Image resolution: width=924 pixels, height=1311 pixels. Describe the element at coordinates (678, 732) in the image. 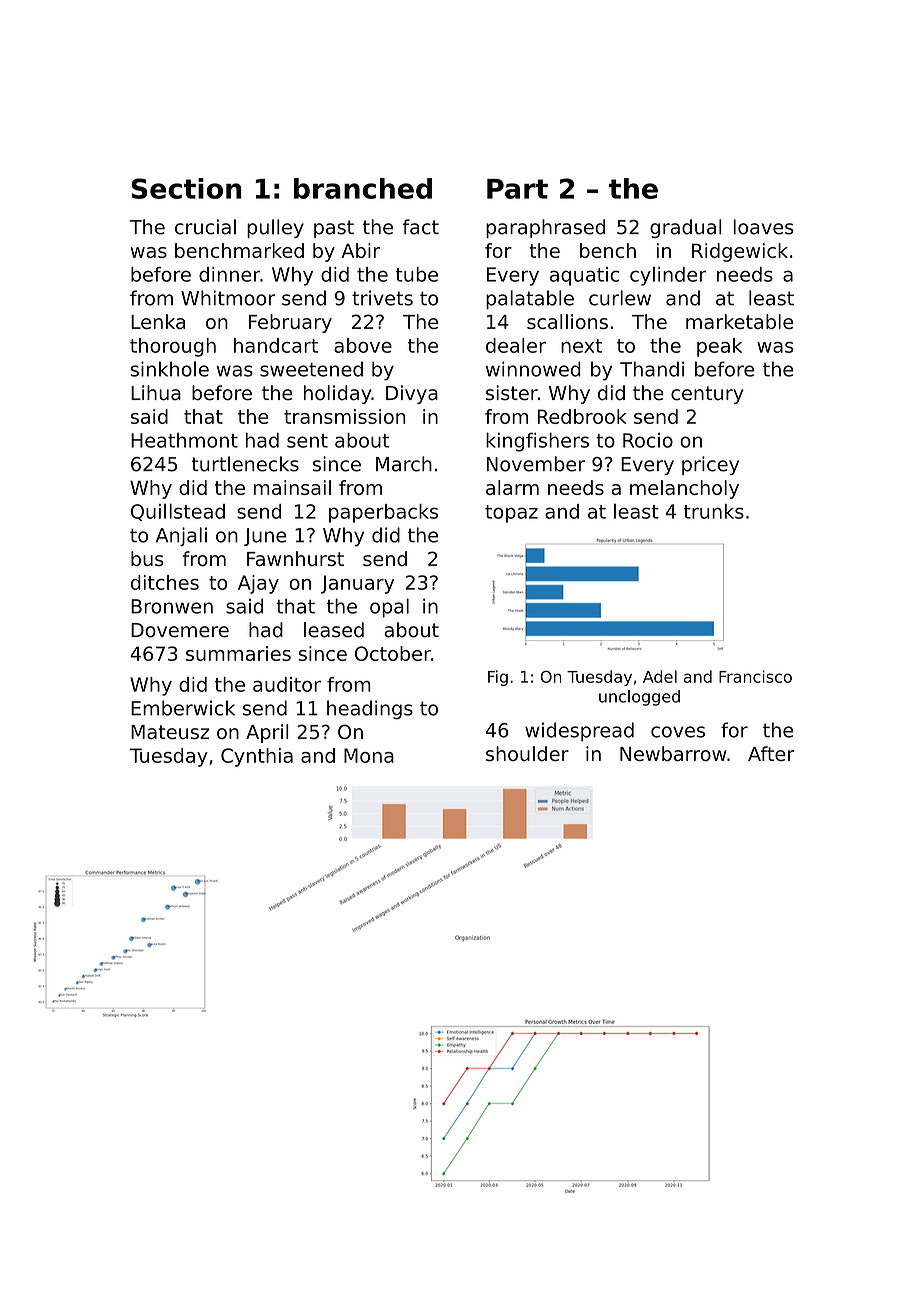

I see `coves` at that location.
